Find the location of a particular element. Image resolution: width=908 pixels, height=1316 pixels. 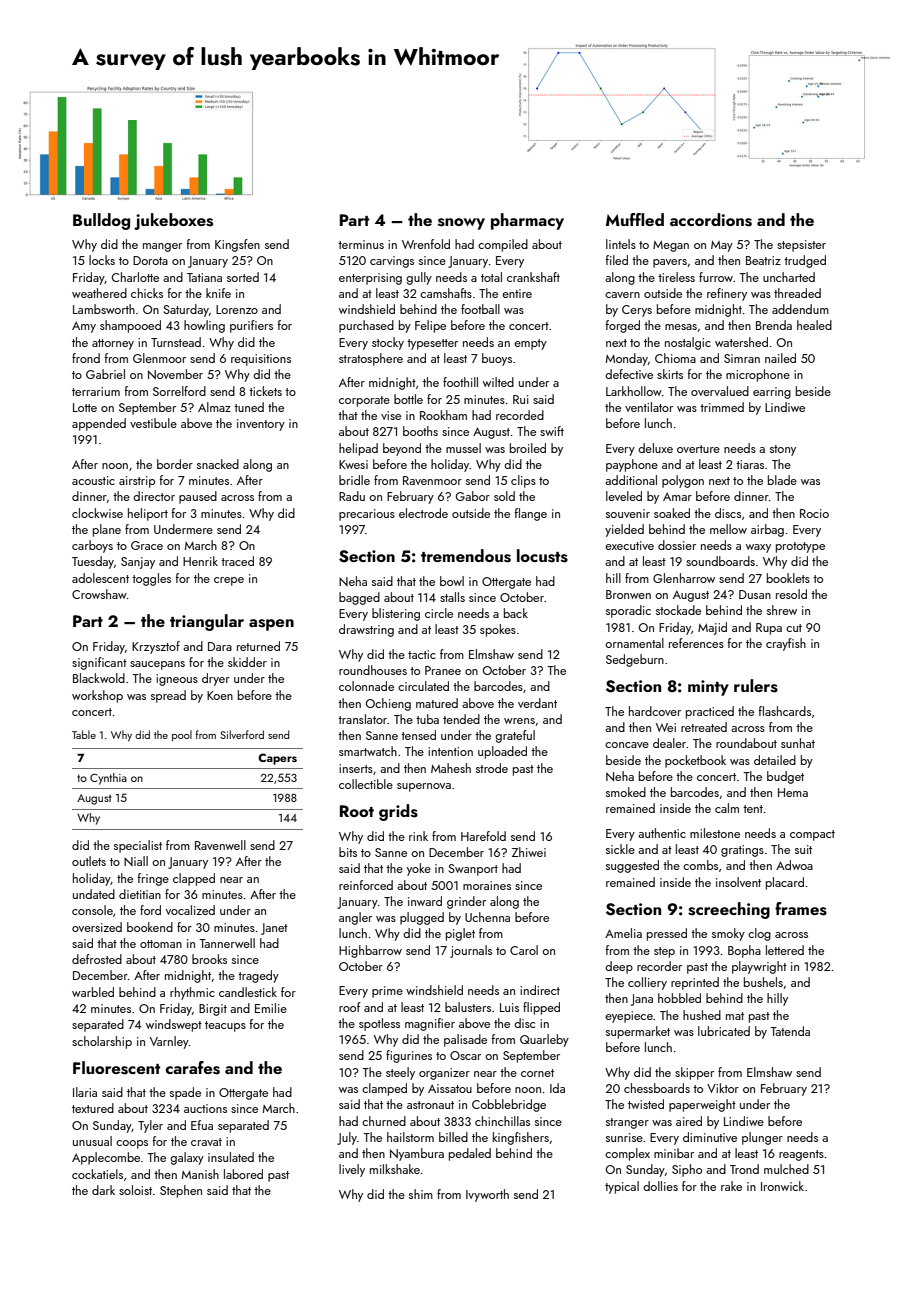

electrode is located at coordinates (423, 513).
